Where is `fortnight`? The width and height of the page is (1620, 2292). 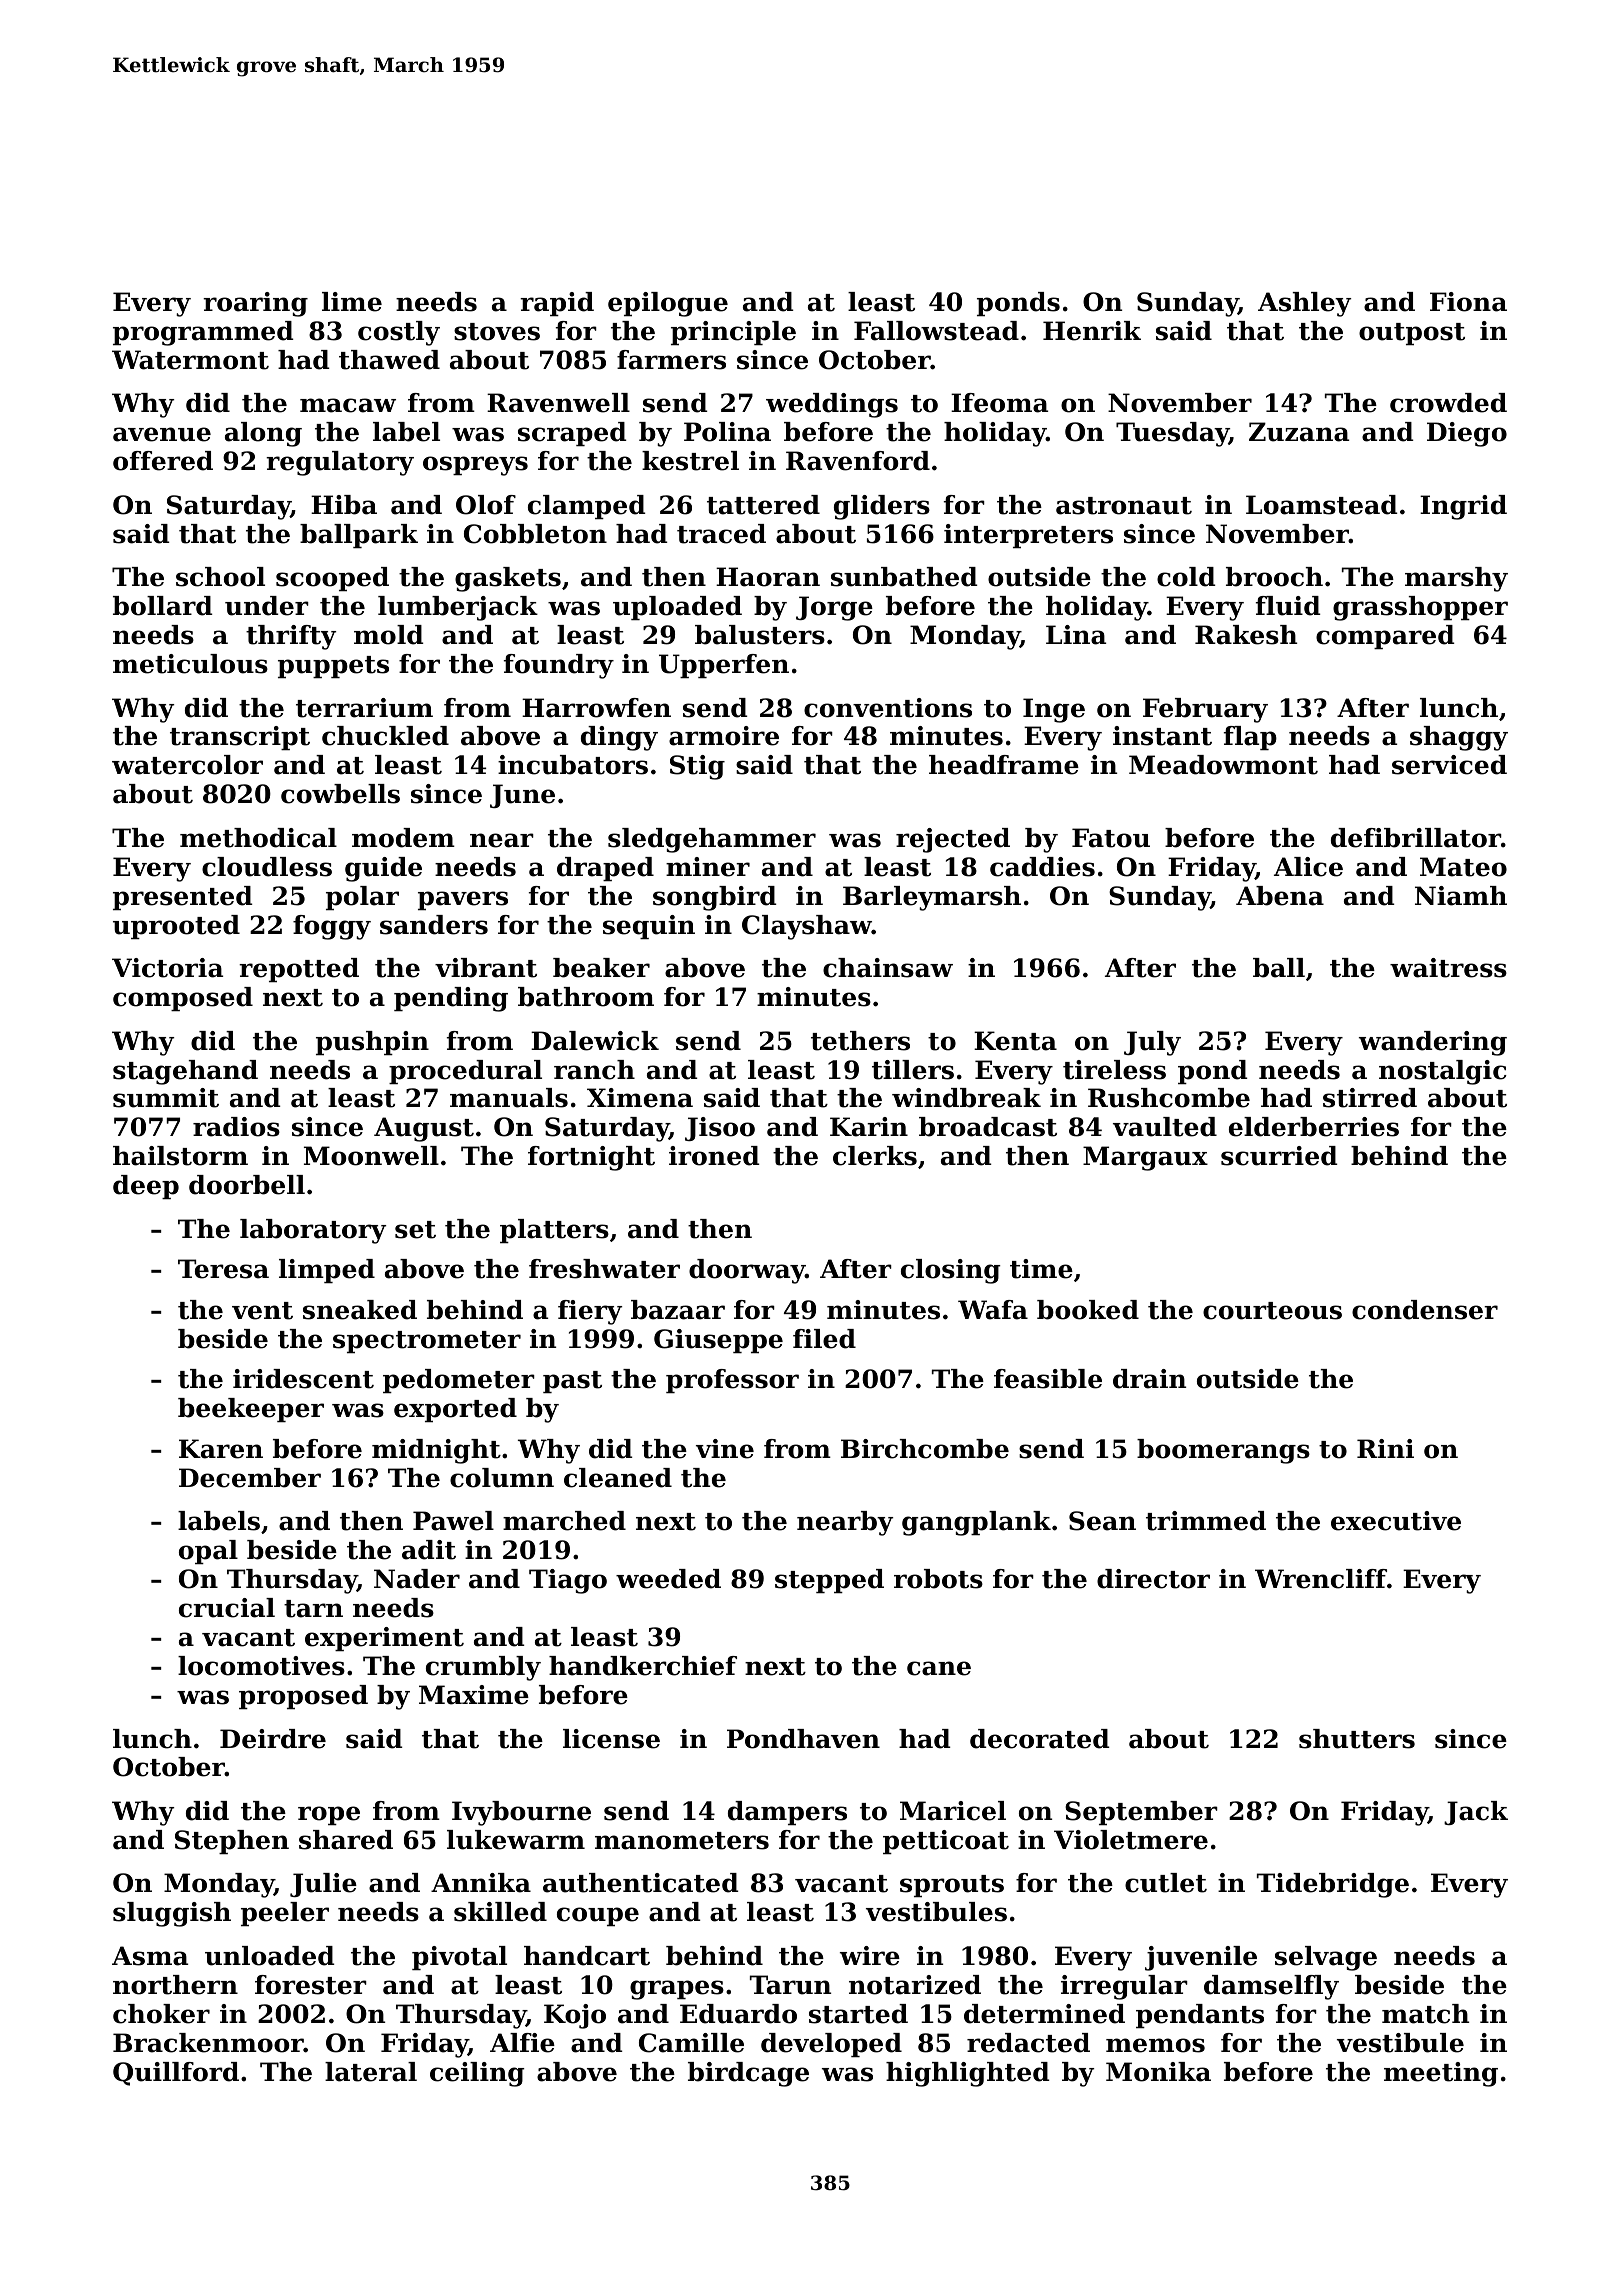
fortnight is located at coordinates (591, 1158).
